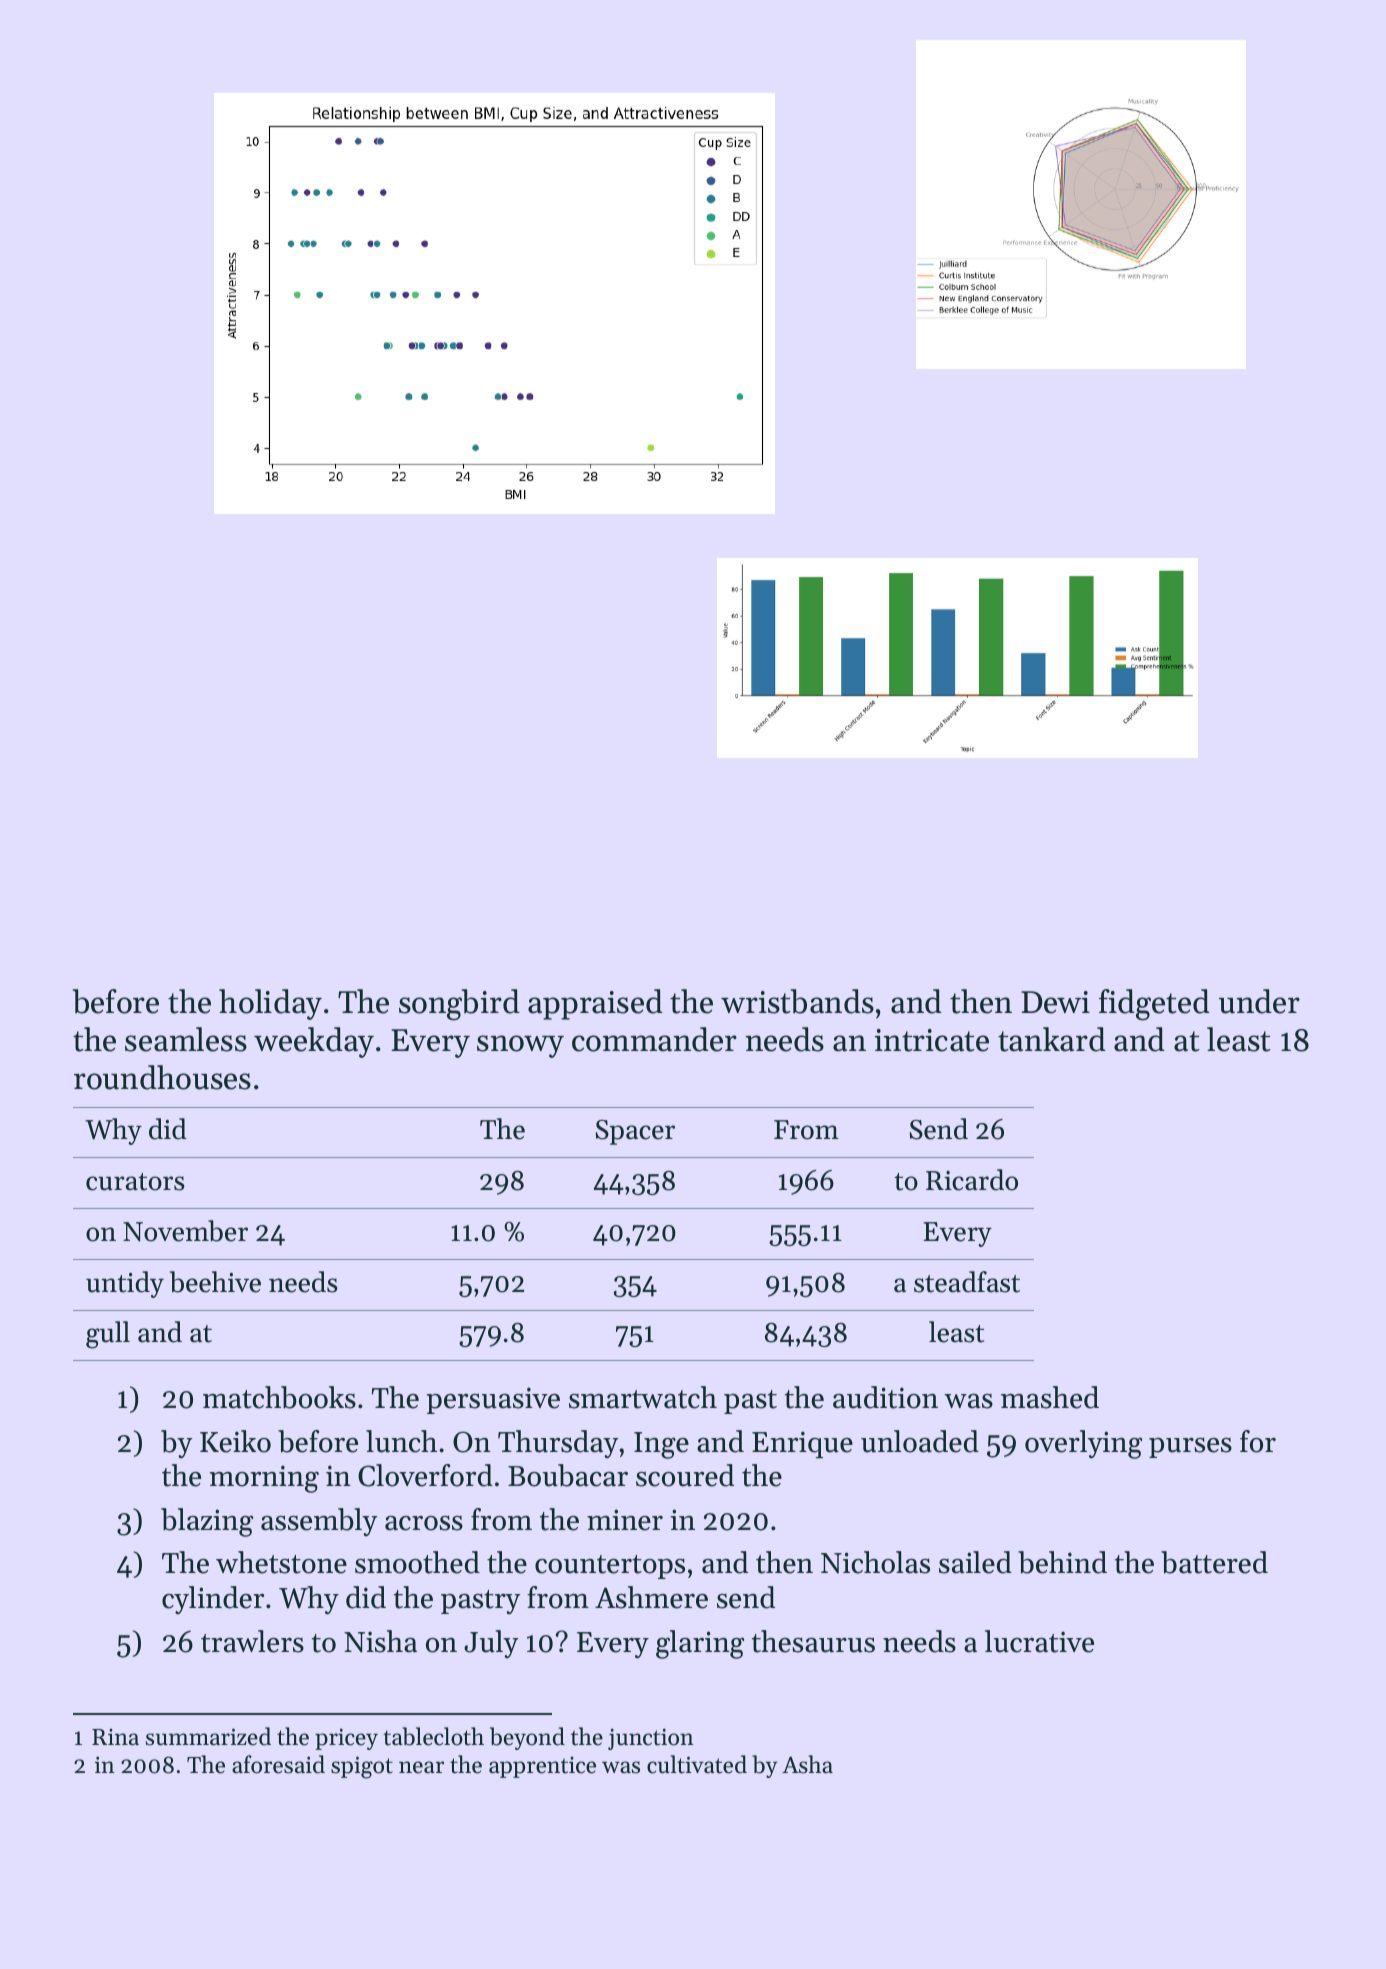 The height and width of the document is (1969, 1386). What do you see at coordinates (920, 1441) in the document?
I see `unloaded` at bounding box center [920, 1441].
